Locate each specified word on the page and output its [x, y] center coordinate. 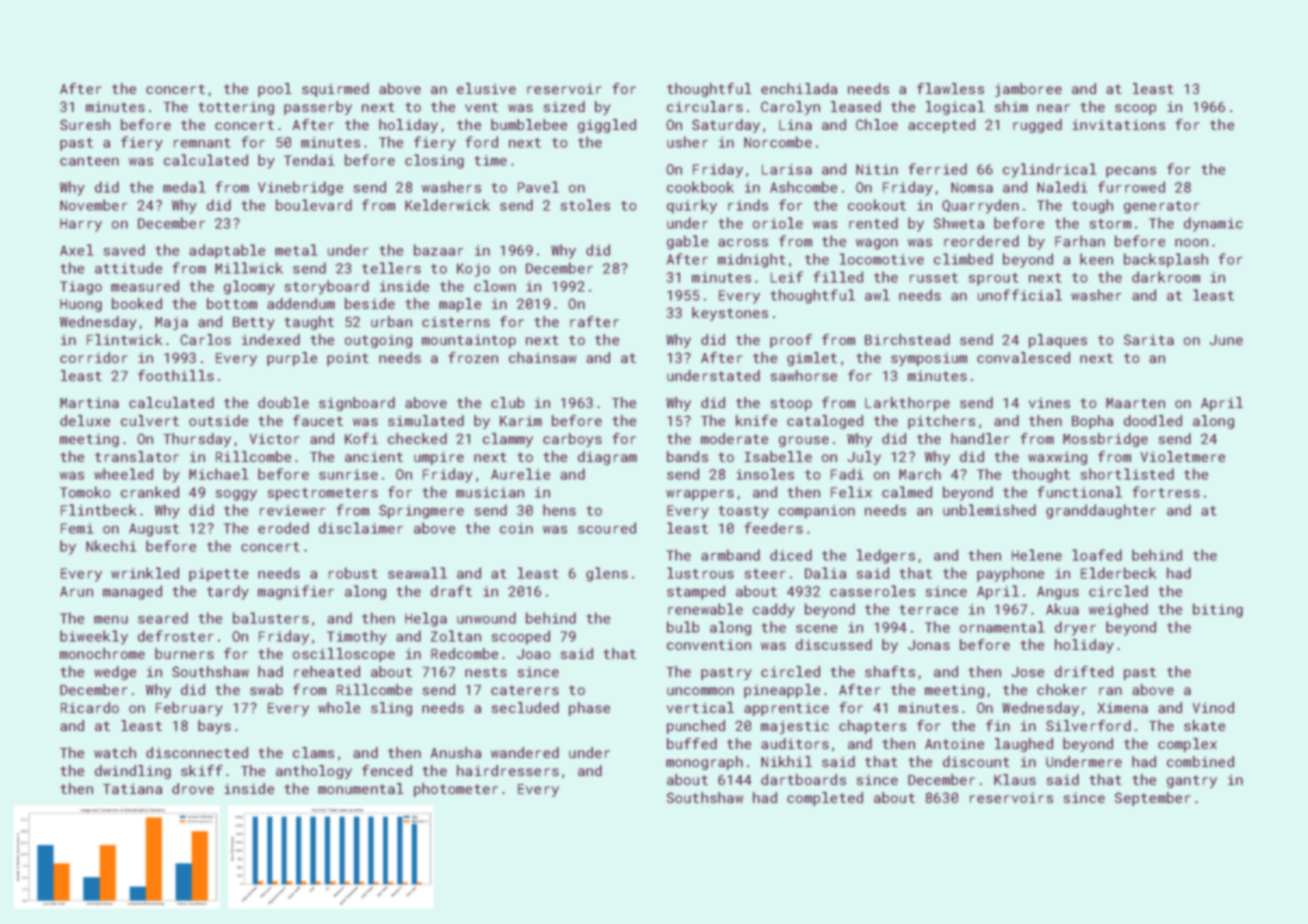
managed [132, 592]
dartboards [803, 779]
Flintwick [124, 339]
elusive [486, 88]
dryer [1075, 628]
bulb [683, 627]
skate [1204, 725]
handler [980, 438]
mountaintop [469, 341]
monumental [361, 788]
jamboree [1028, 90]
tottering [236, 108]
